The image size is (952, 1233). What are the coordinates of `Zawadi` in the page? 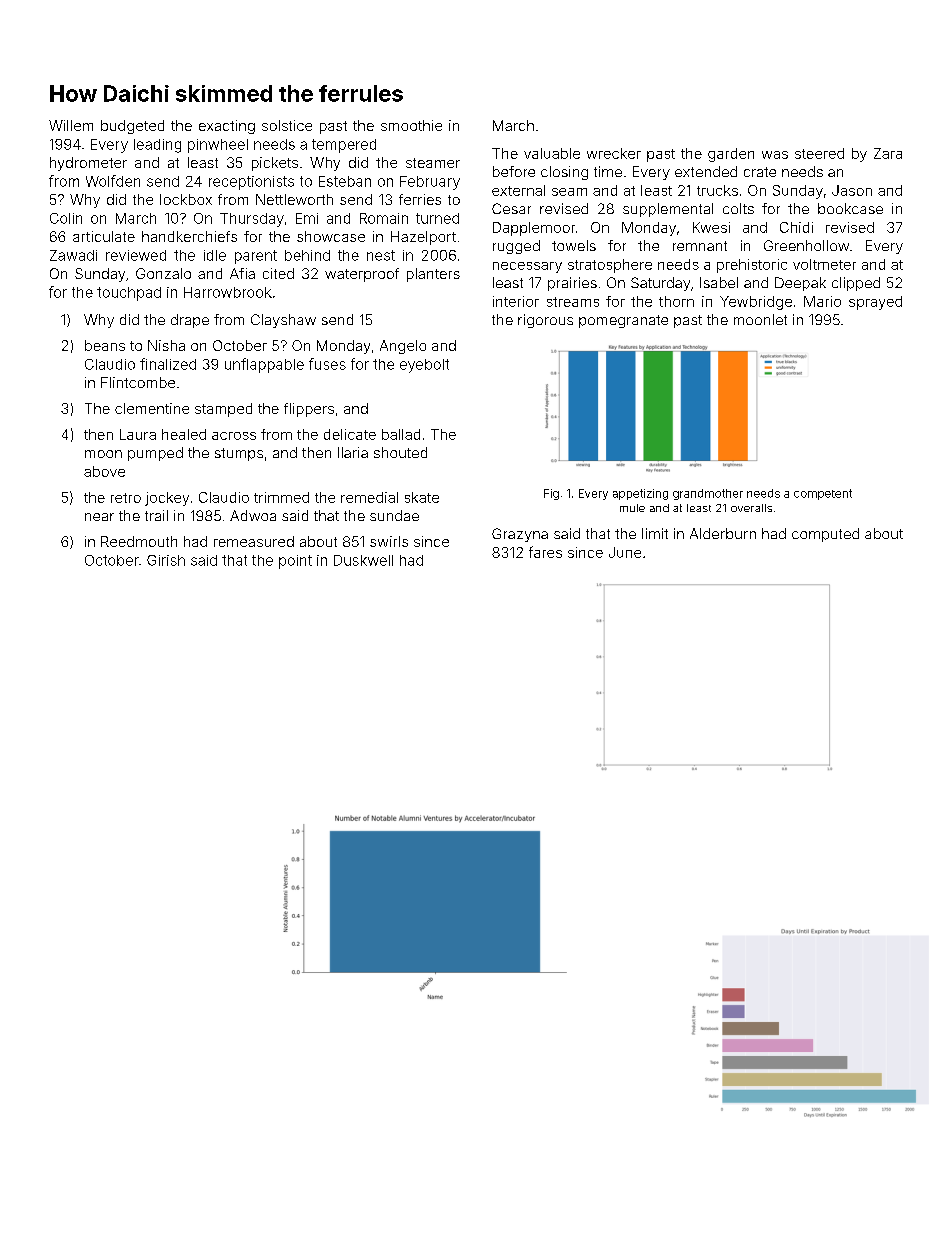 It's located at (73, 255).
